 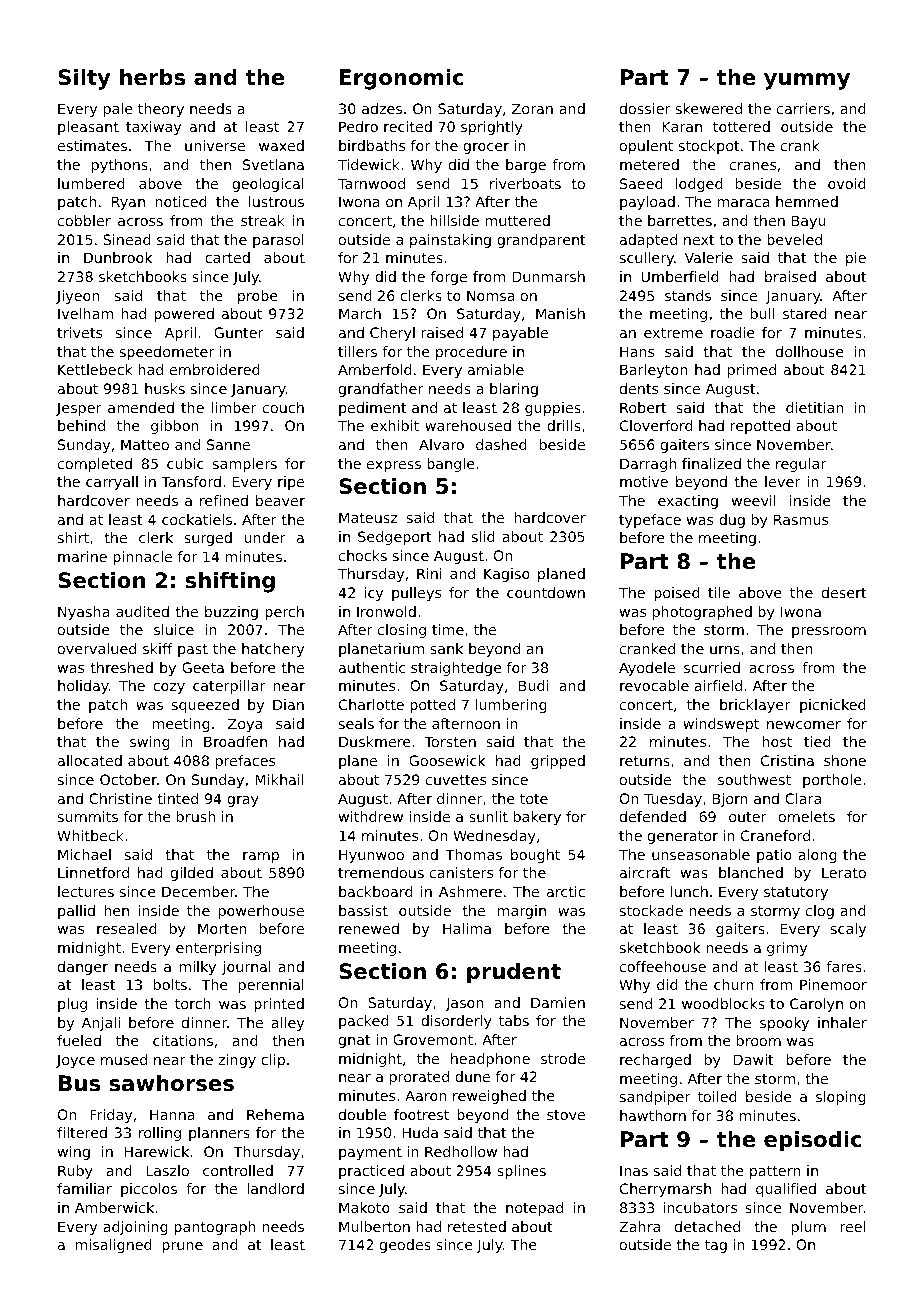 What do you see at coordinates (73, 537) in the screenshot?
I see `shirt` at bounding box center [73, 537].
